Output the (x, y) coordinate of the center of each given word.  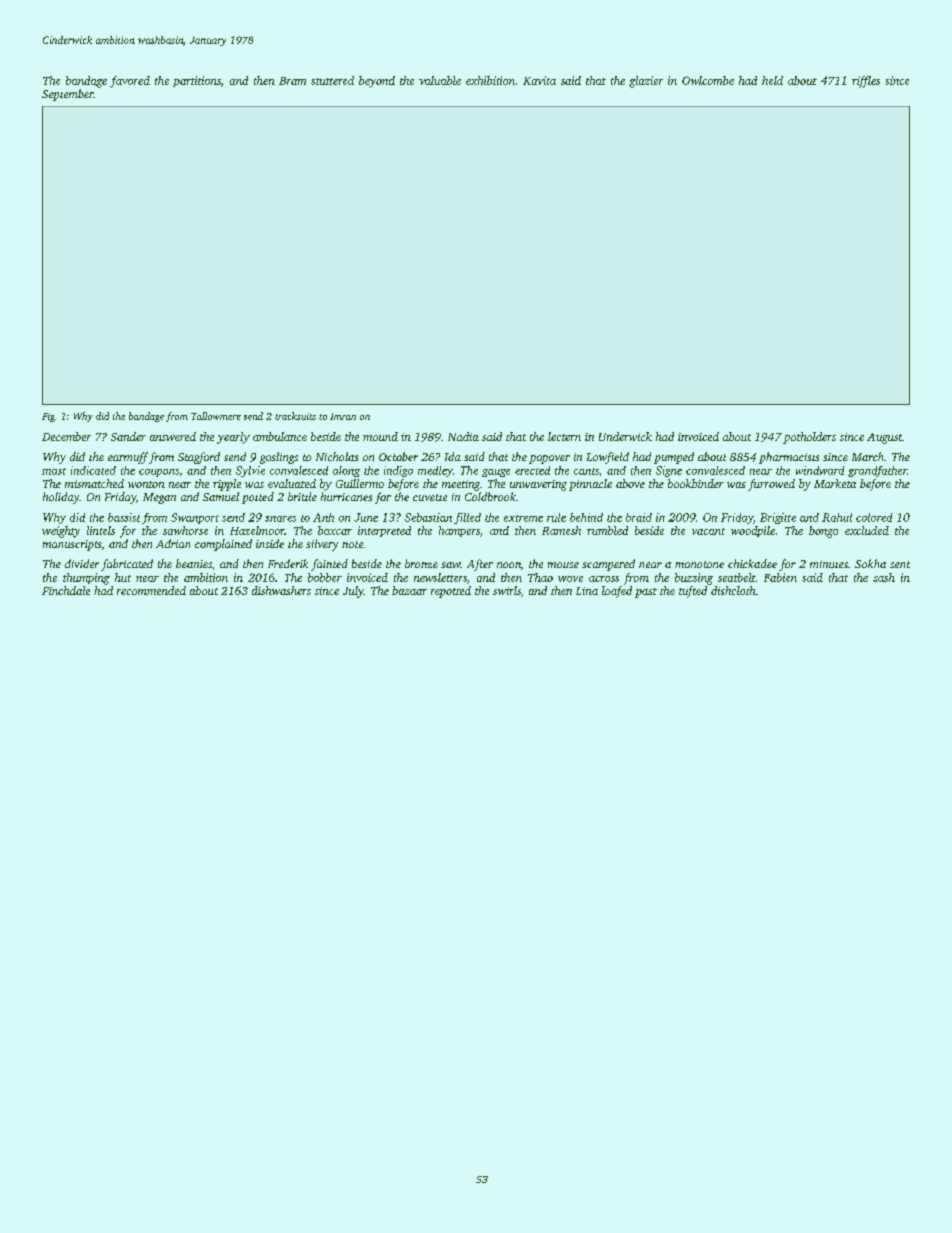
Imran (343, 416)
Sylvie (250, 471)
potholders (809, 438)
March (867, 456)
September (67, 95)
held (772, 80)
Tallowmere (216, 416)
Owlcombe (708, 80)
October (398, 456)
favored (130, 82)
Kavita (539, 80)
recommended (151, 590)
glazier (646, 82)
